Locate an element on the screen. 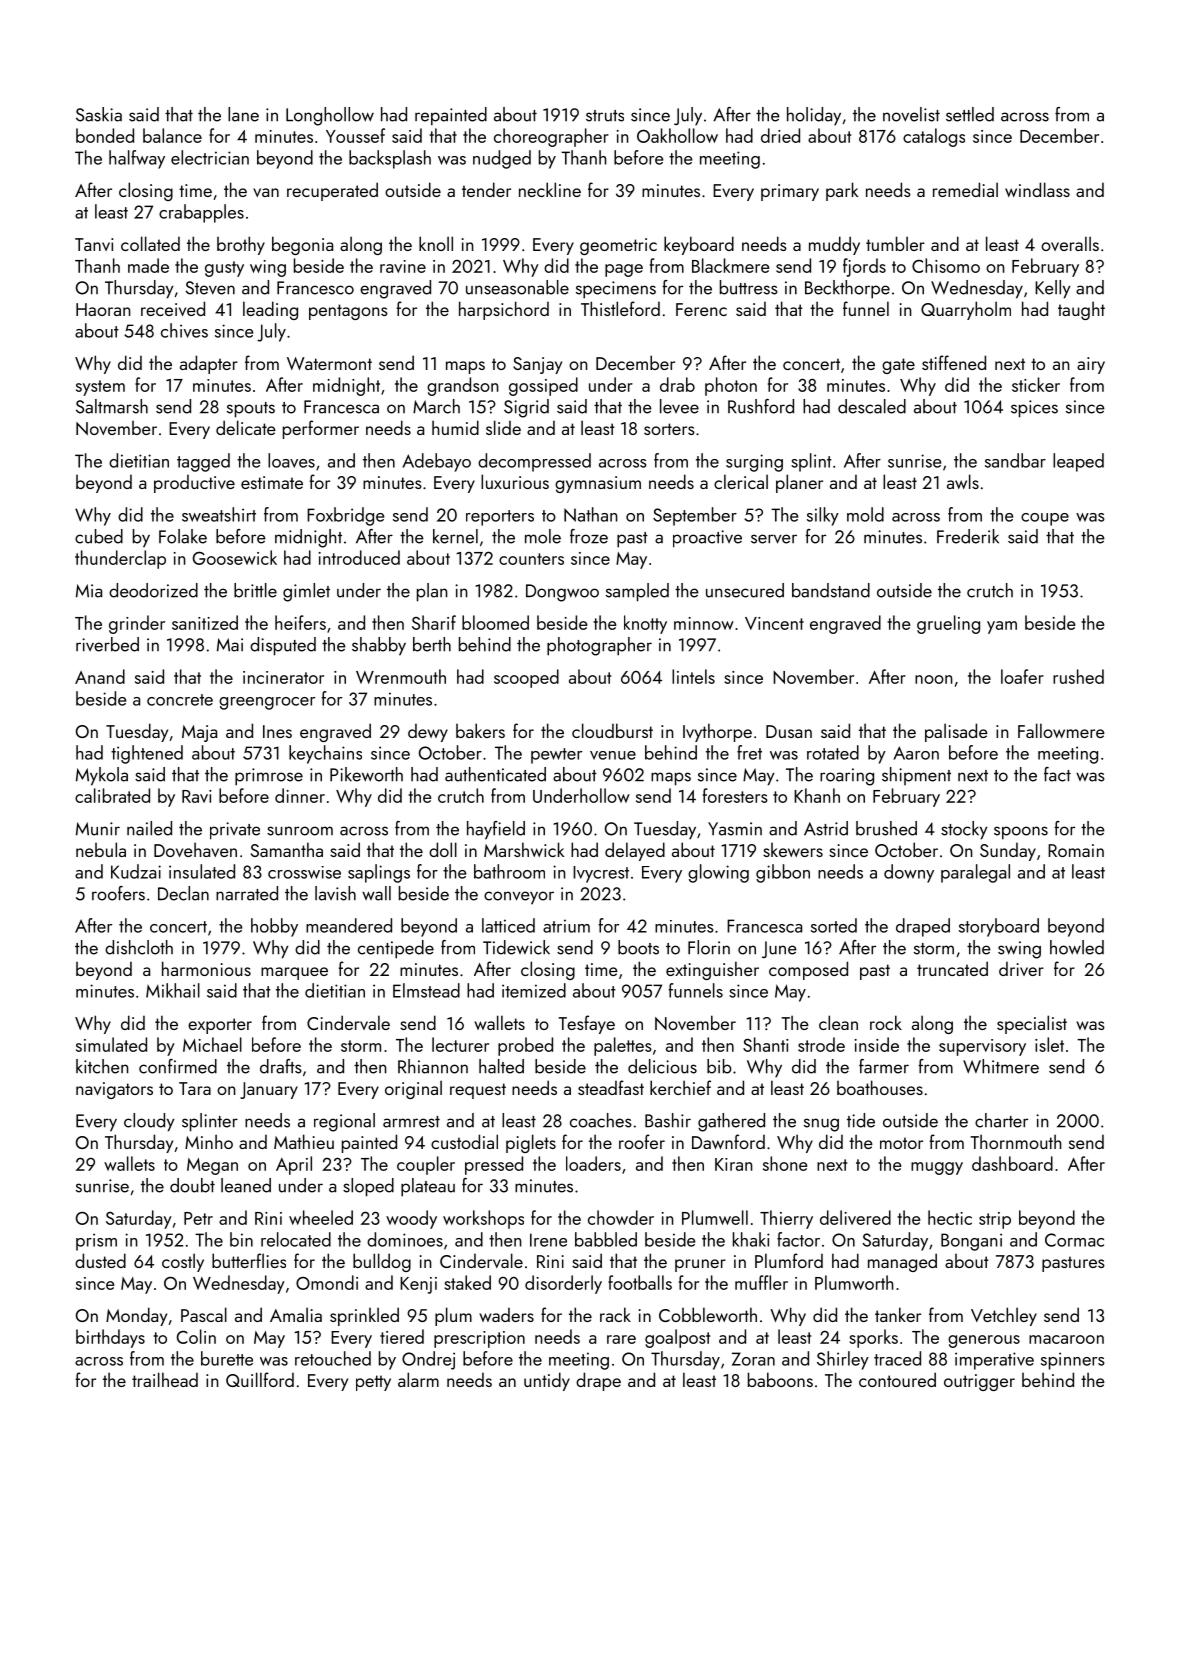 The image size is (1180, 1669). windlass is located at coordinates (1037, 189).
